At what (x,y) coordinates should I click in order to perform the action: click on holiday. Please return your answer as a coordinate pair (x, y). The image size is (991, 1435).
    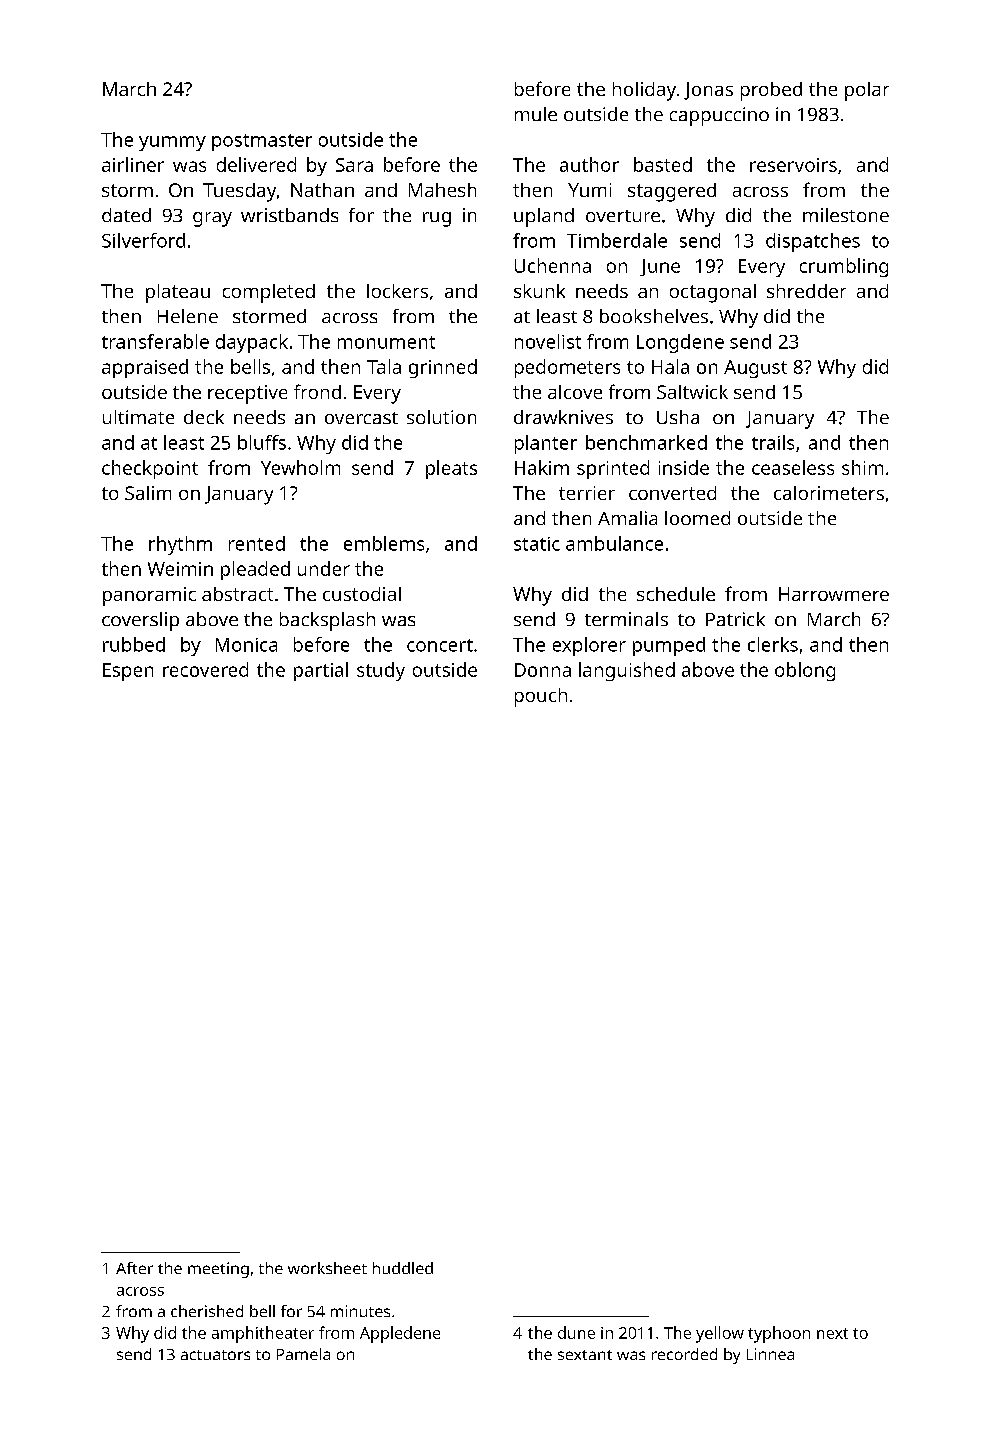
    Looking at the image, I should click on (644, 91).
